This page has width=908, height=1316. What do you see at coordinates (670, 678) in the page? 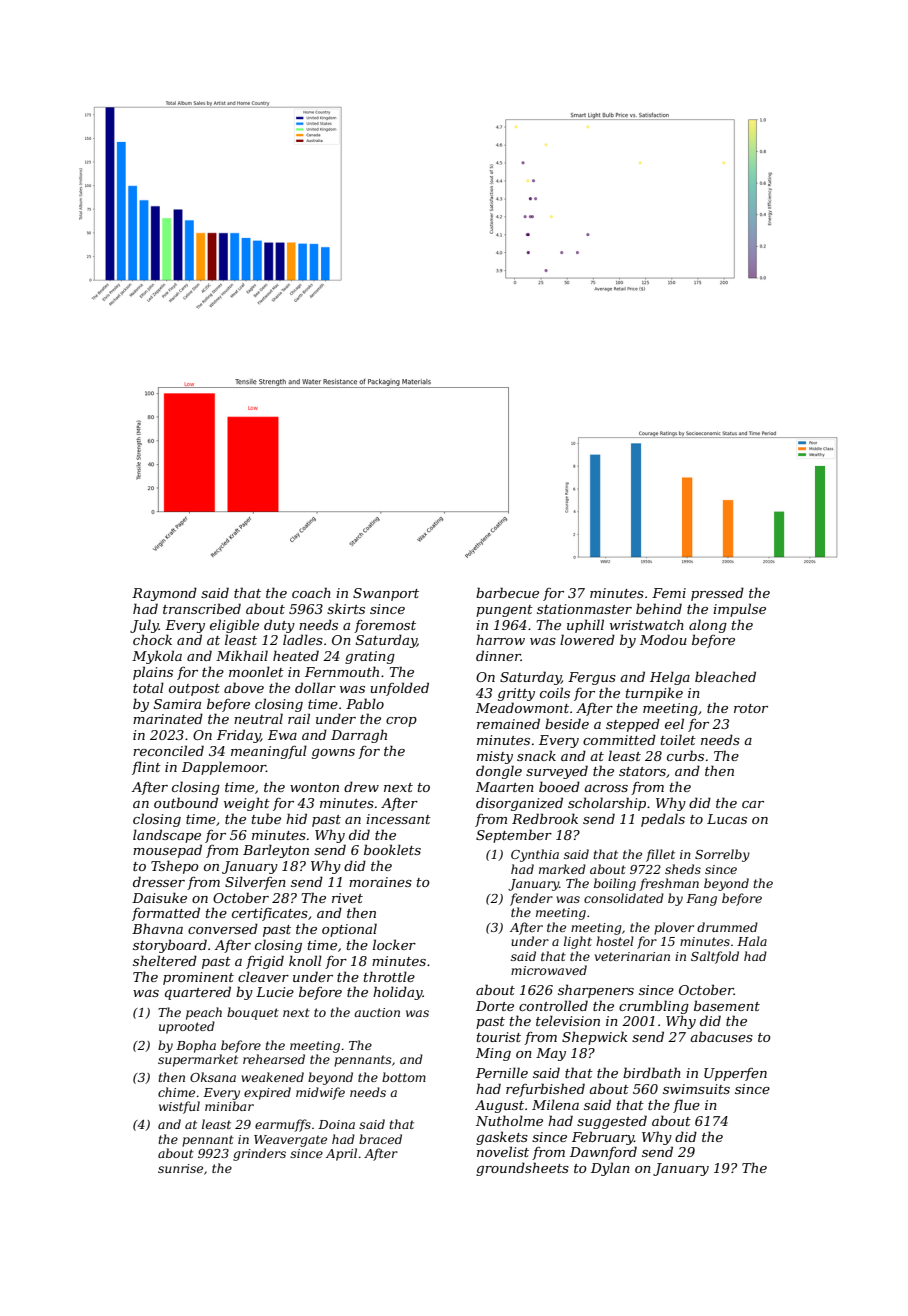
I see `Helga` at bounding box center [670, 678].
